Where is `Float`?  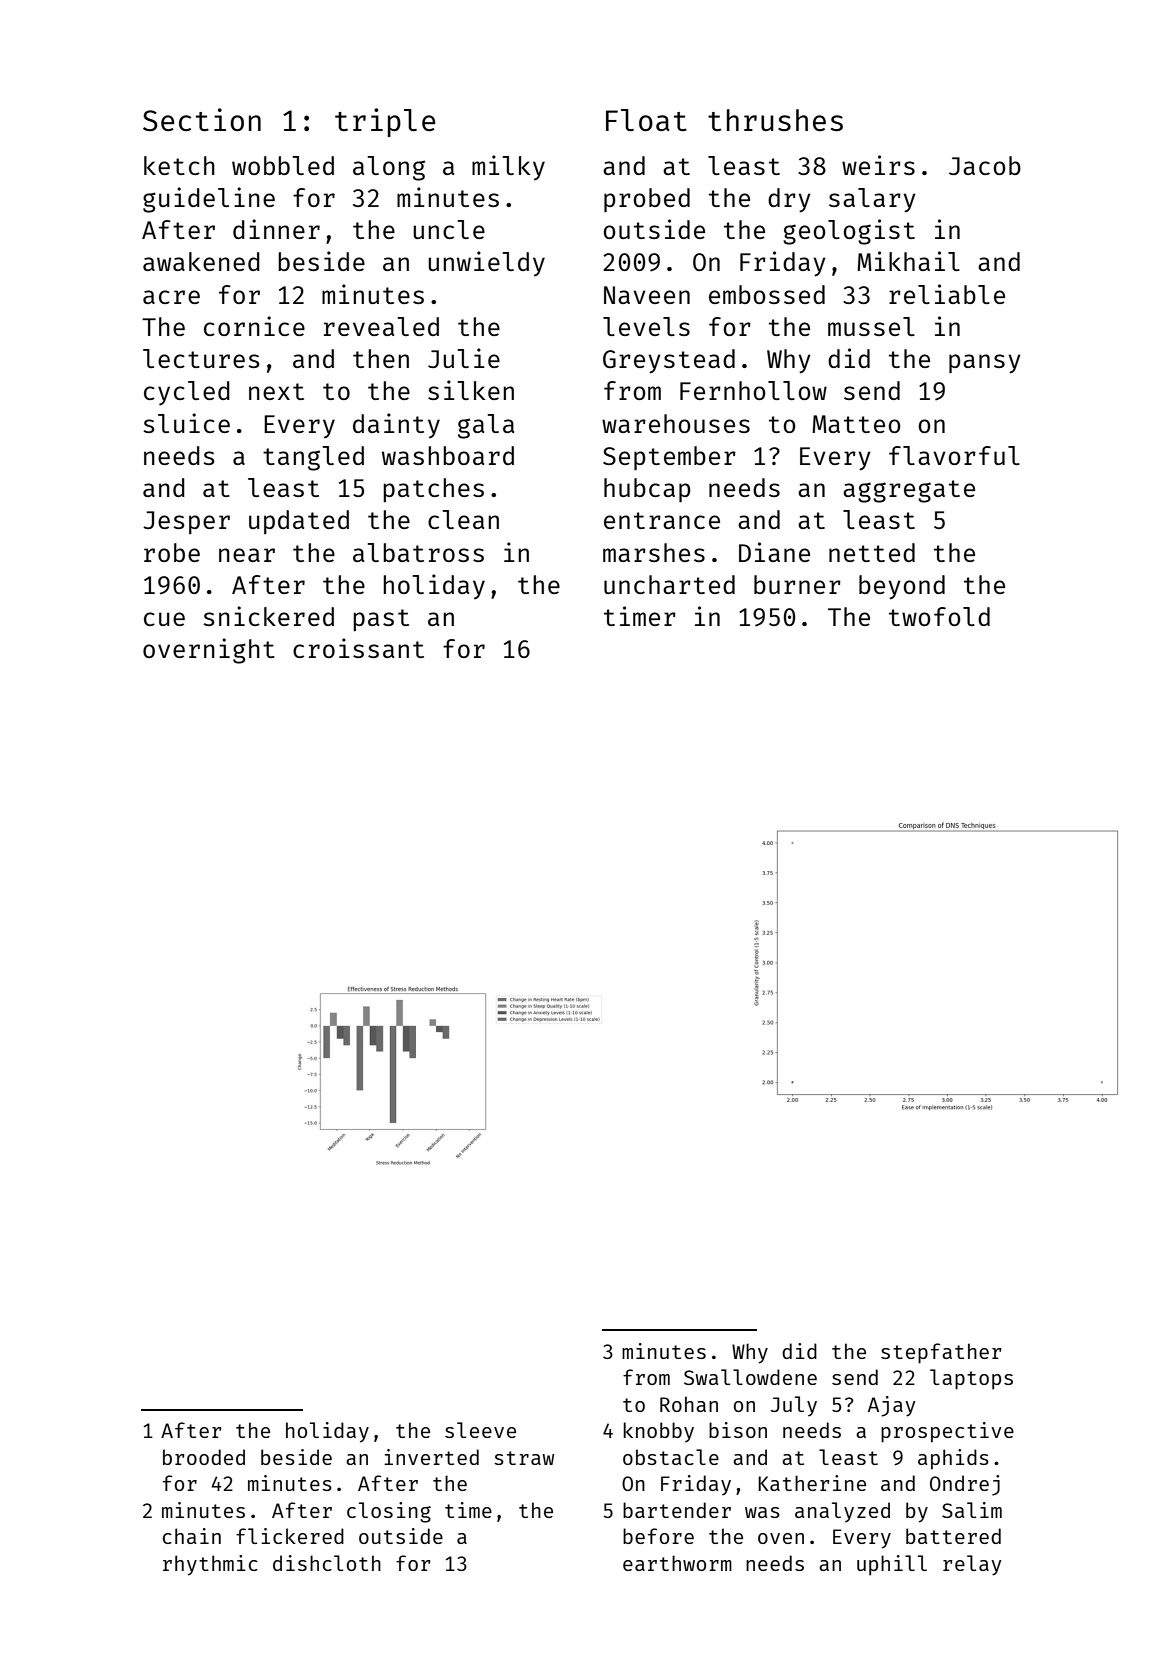 Float is located at coordinates (646, 120).
